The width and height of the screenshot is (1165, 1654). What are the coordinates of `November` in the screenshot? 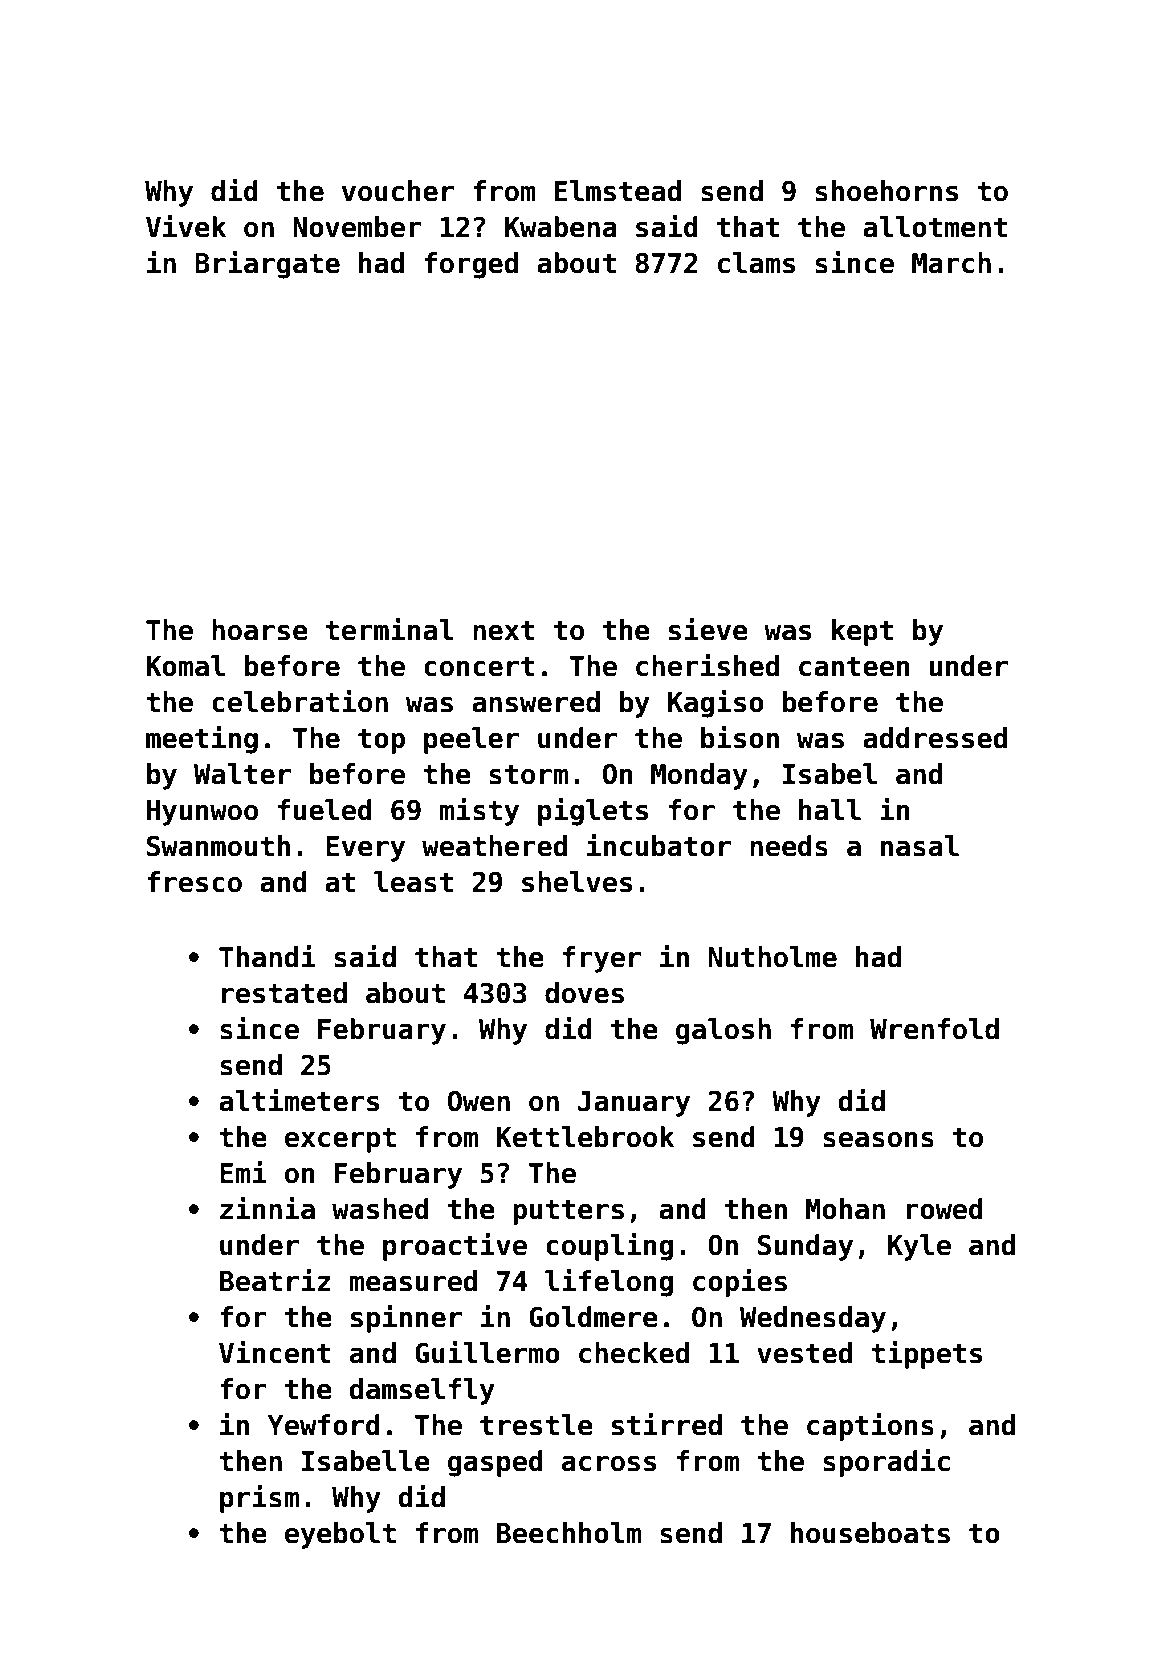 It's located at (357, 227).
